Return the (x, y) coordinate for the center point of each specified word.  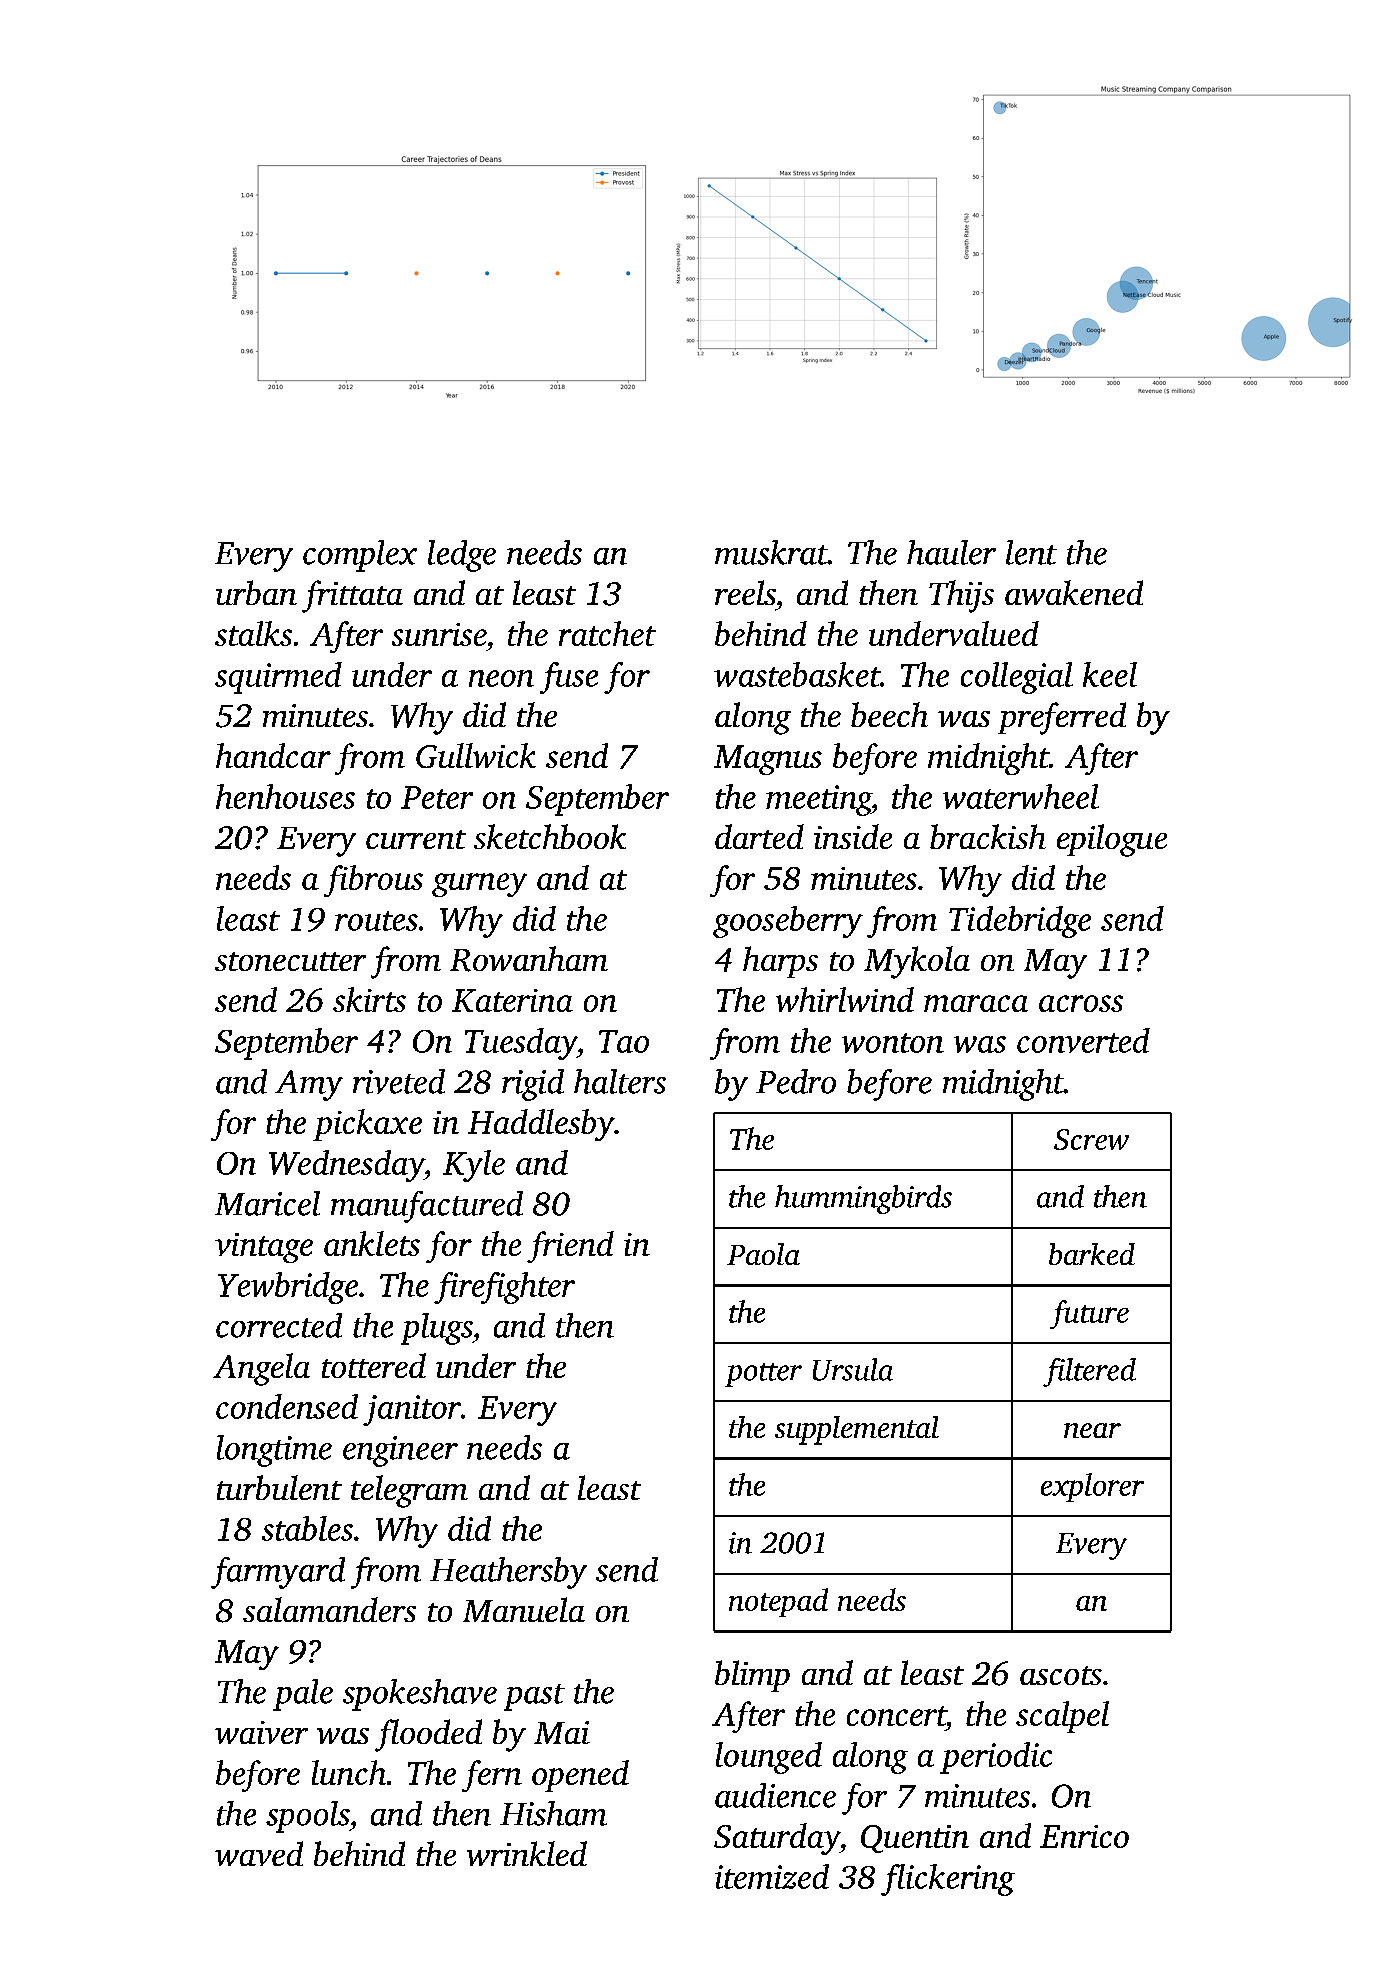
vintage (264, 1248)
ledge (462, 556)
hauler (951, 552)
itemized (772, 1876)
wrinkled (527, 1853)
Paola (763, 1254)
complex (360, 556)
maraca (976, 1003)
